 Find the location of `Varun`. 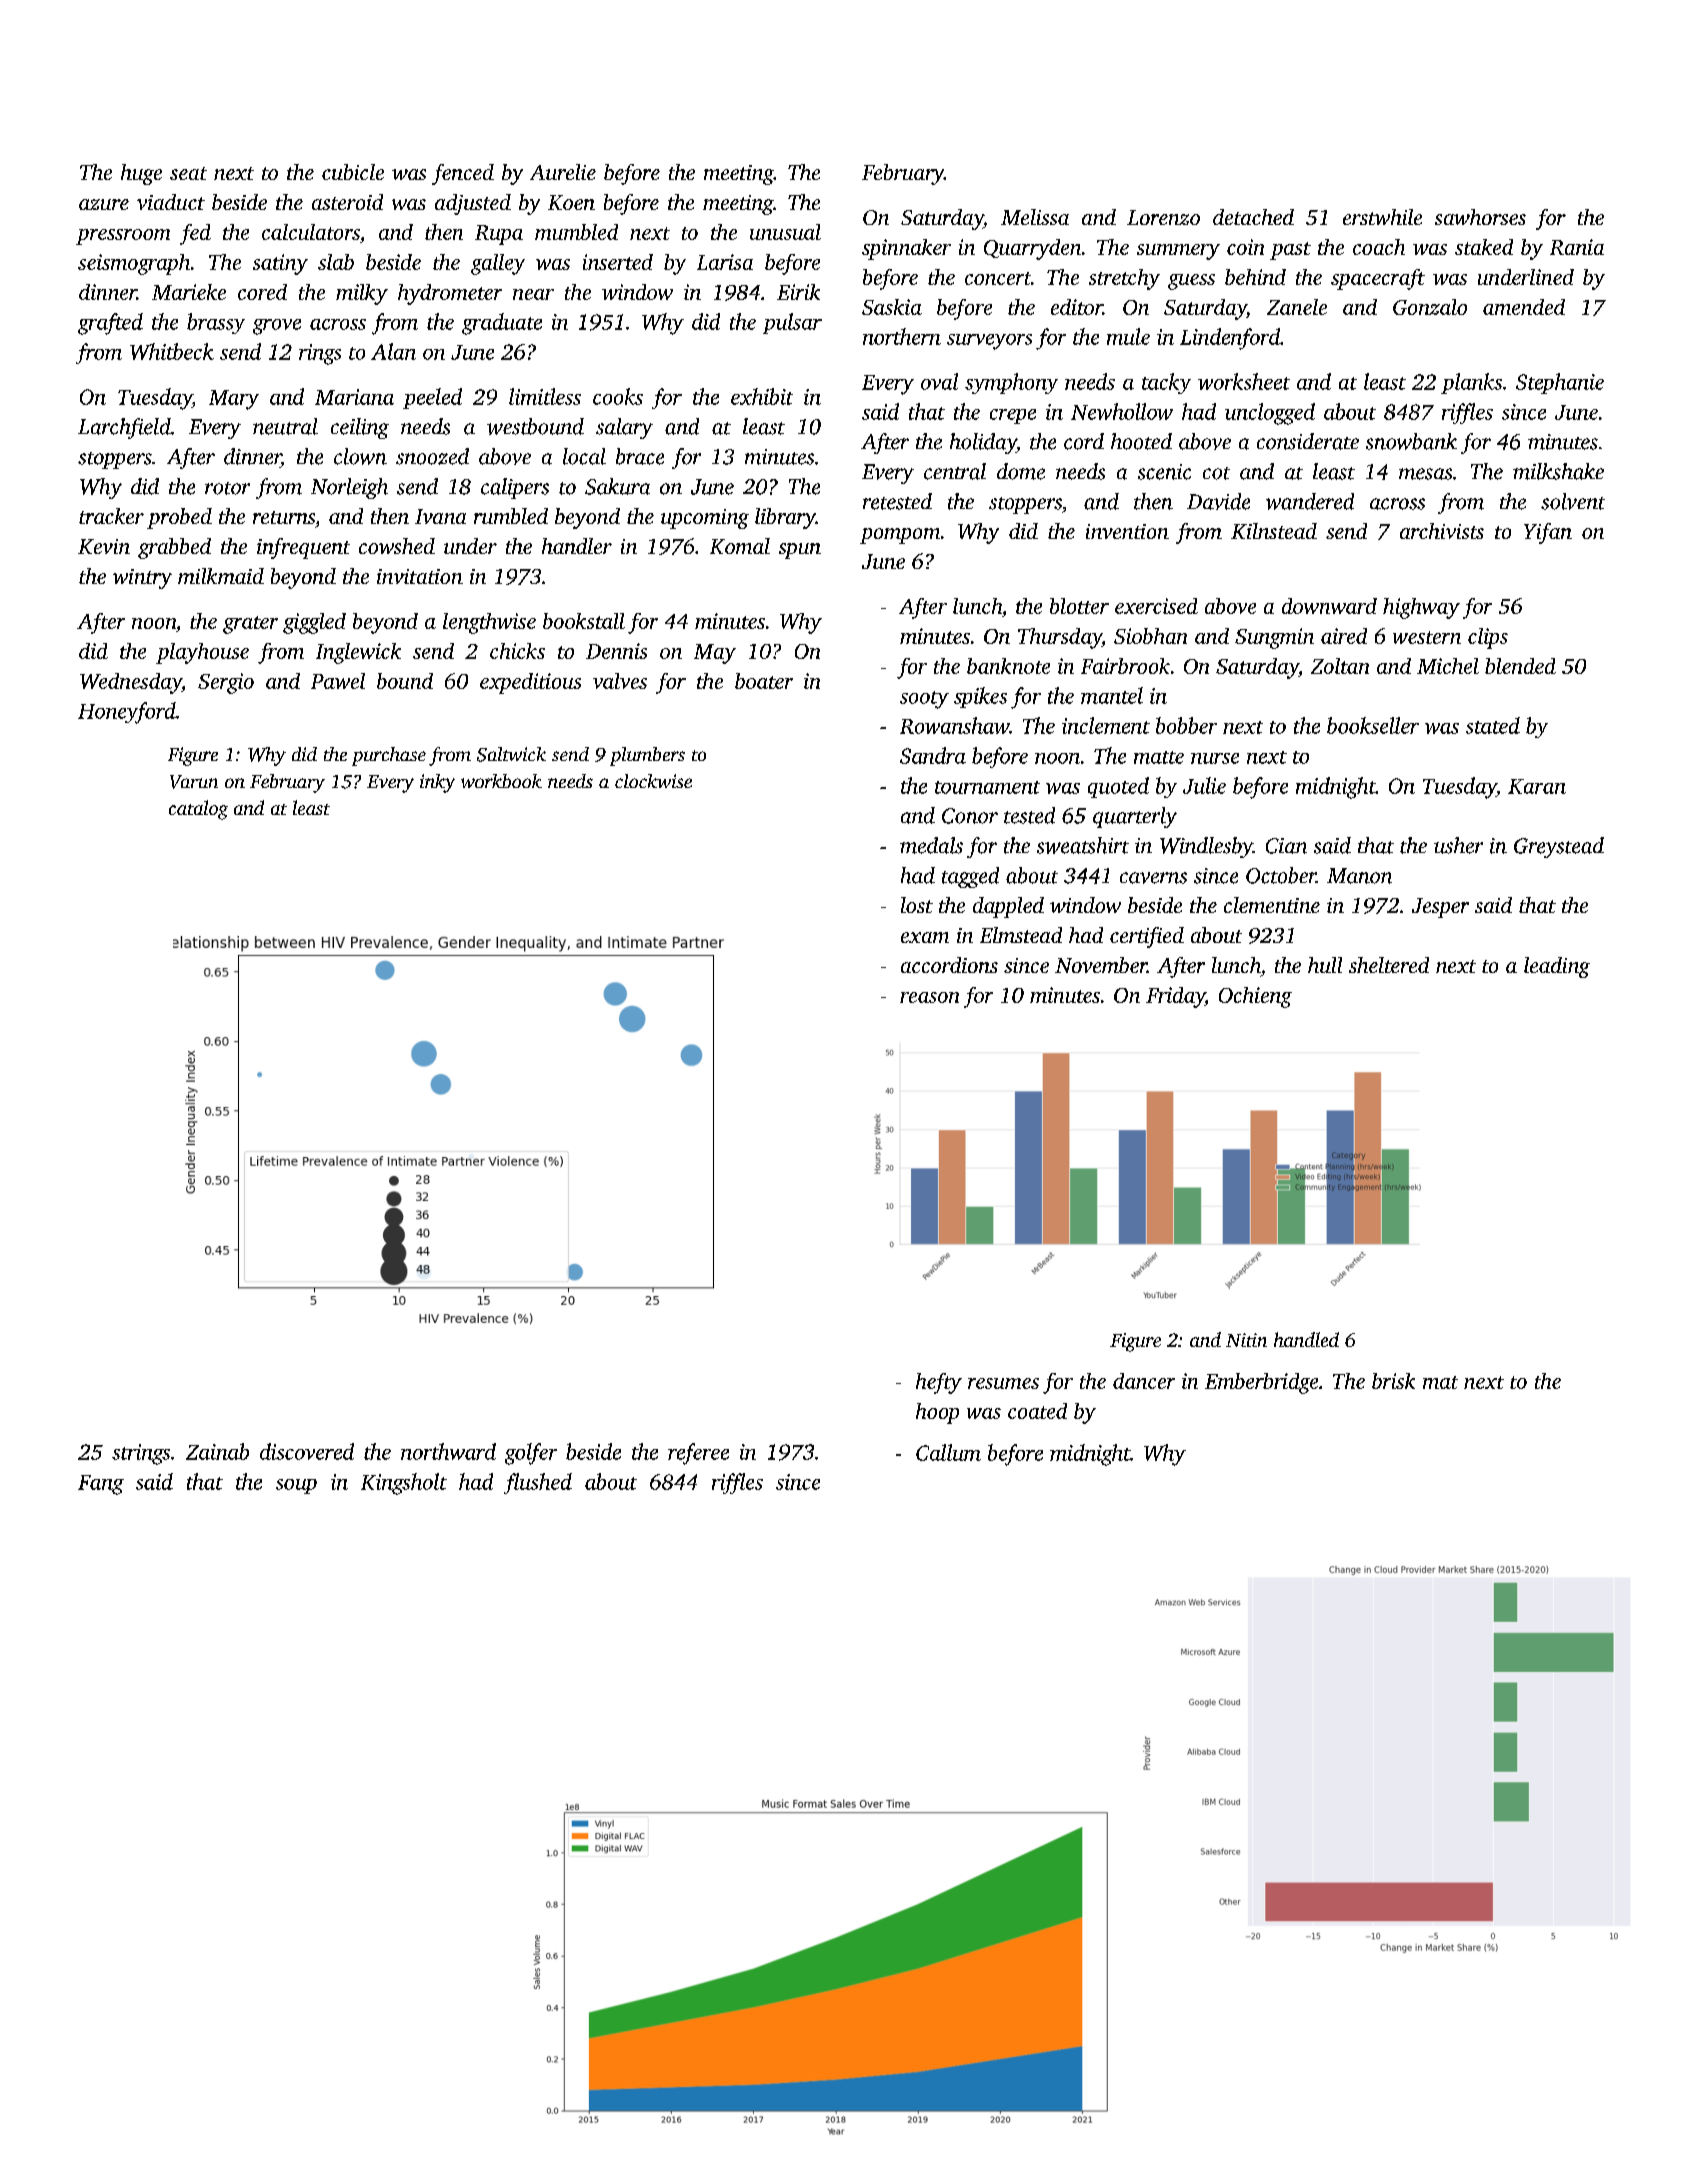

Varun is located at coordinates (194, 782).
